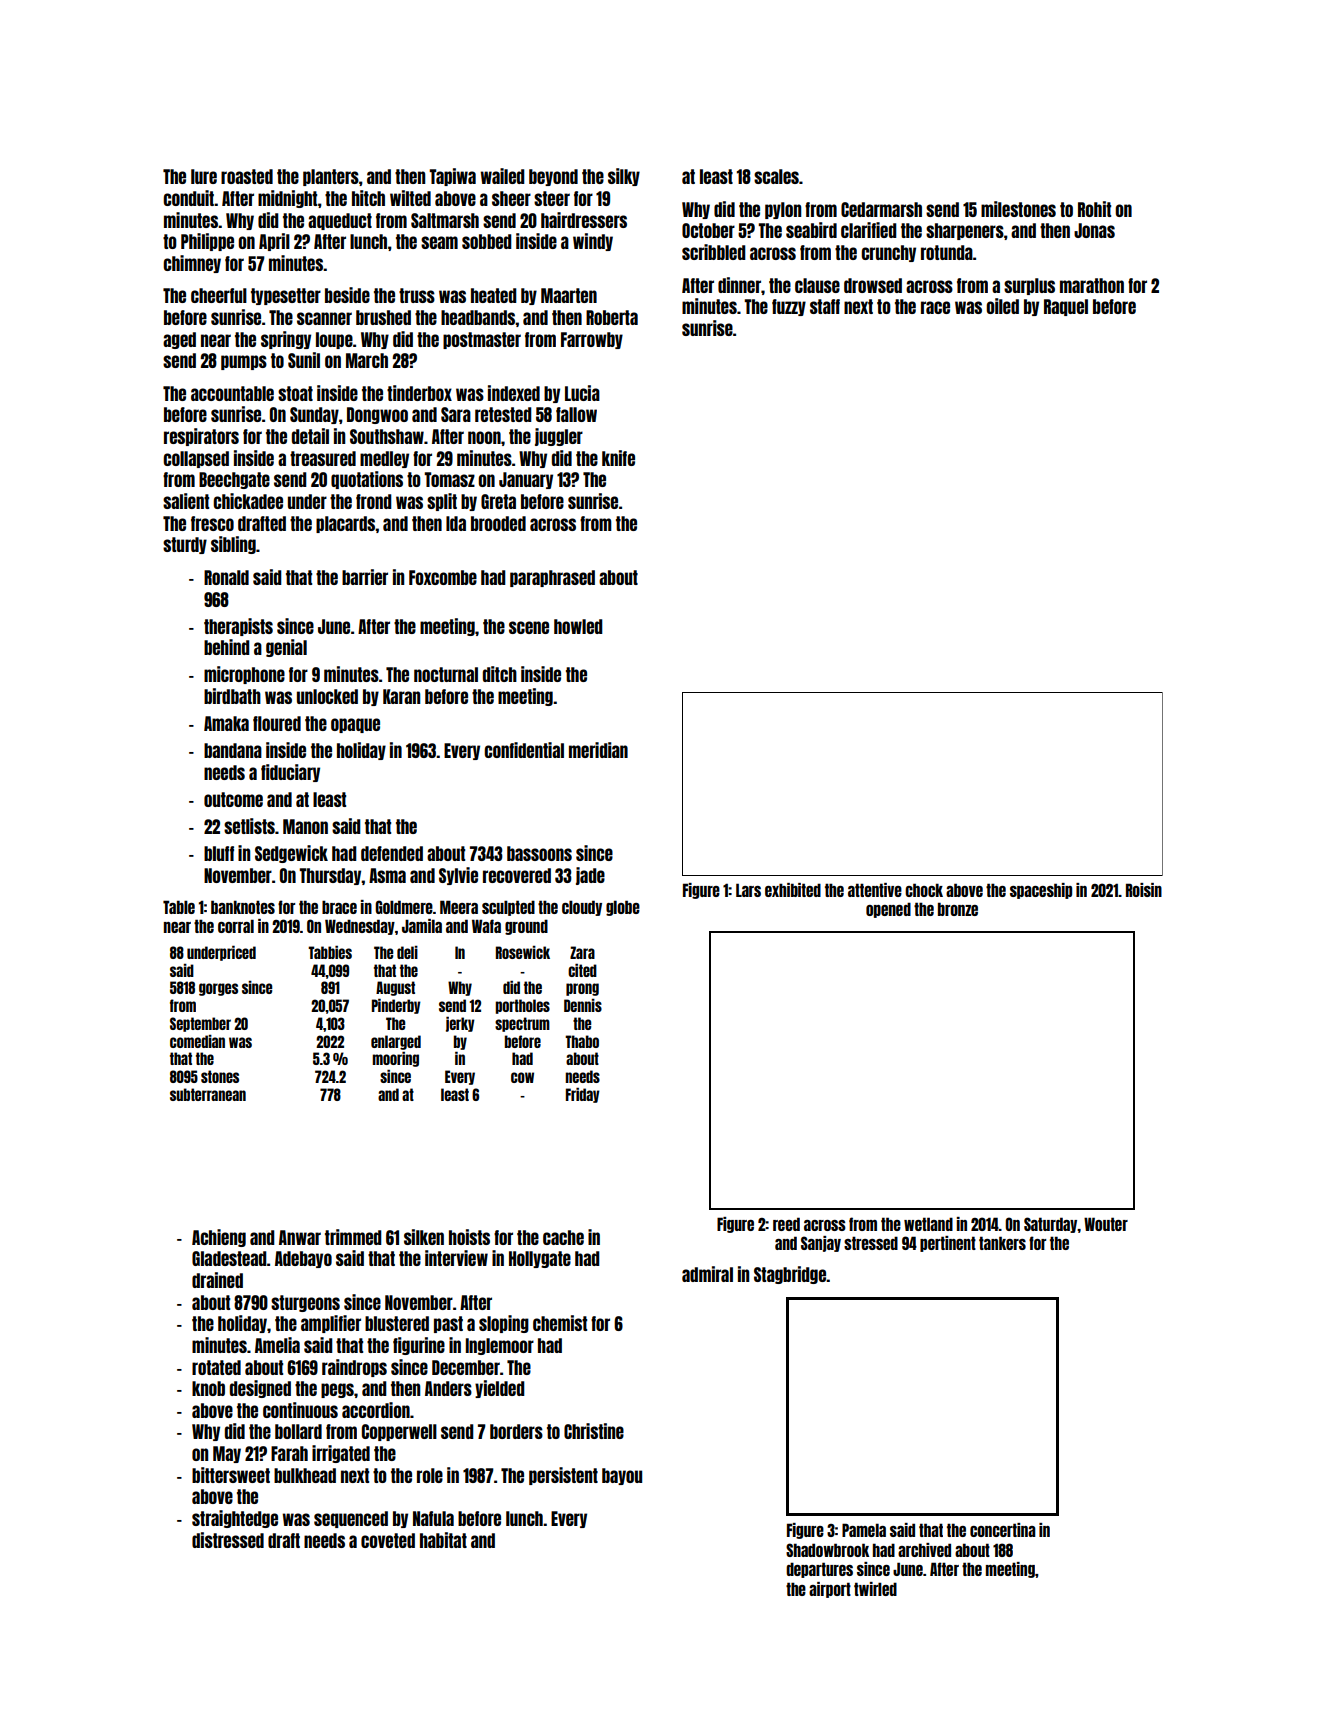  I want to click on airport, so click(830, 1590).
